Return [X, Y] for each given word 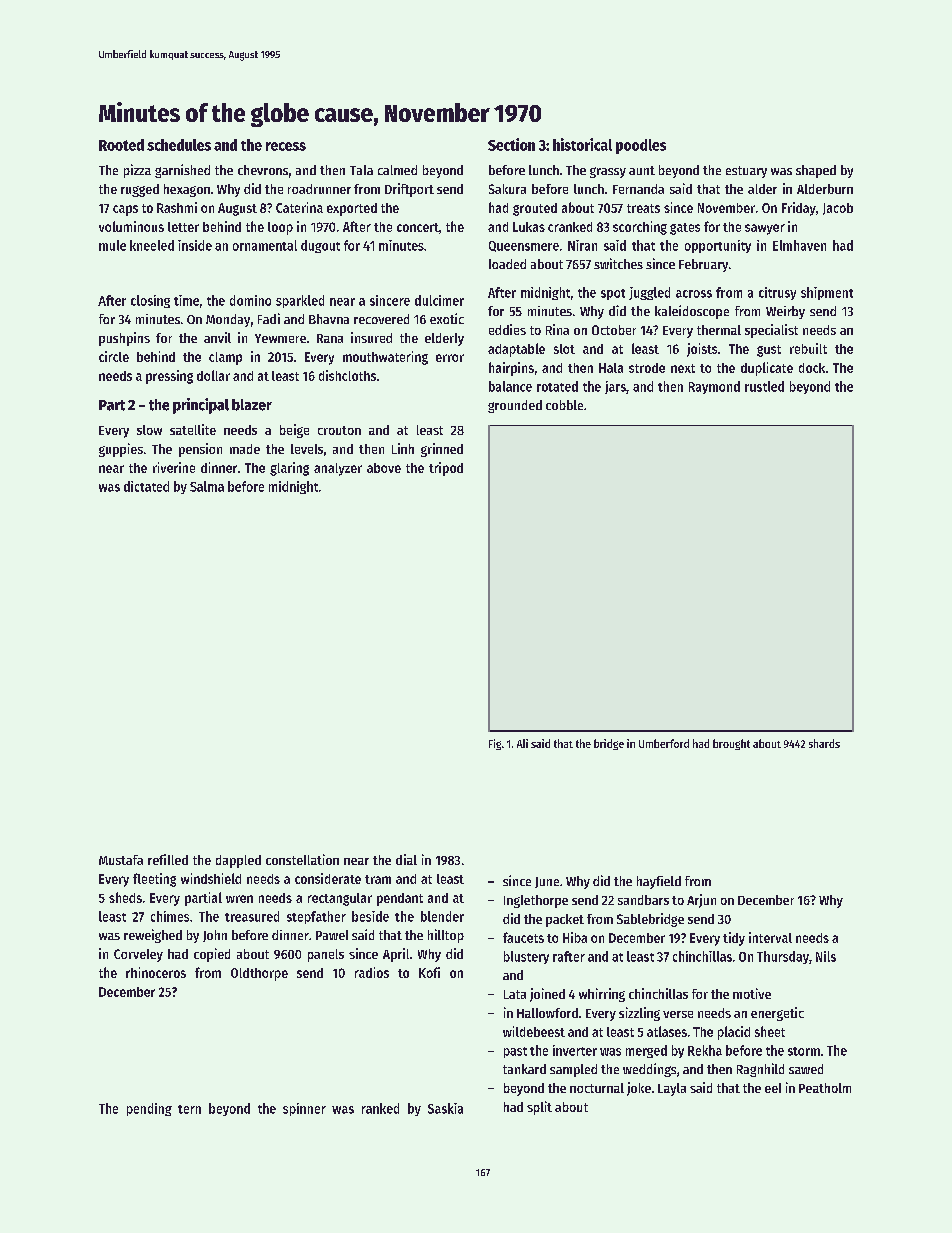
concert [418, 227]
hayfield [659, 882]
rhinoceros [156, 972]
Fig [495, 744]
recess [286, 146]
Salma [207, 486]
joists [702, 350]
